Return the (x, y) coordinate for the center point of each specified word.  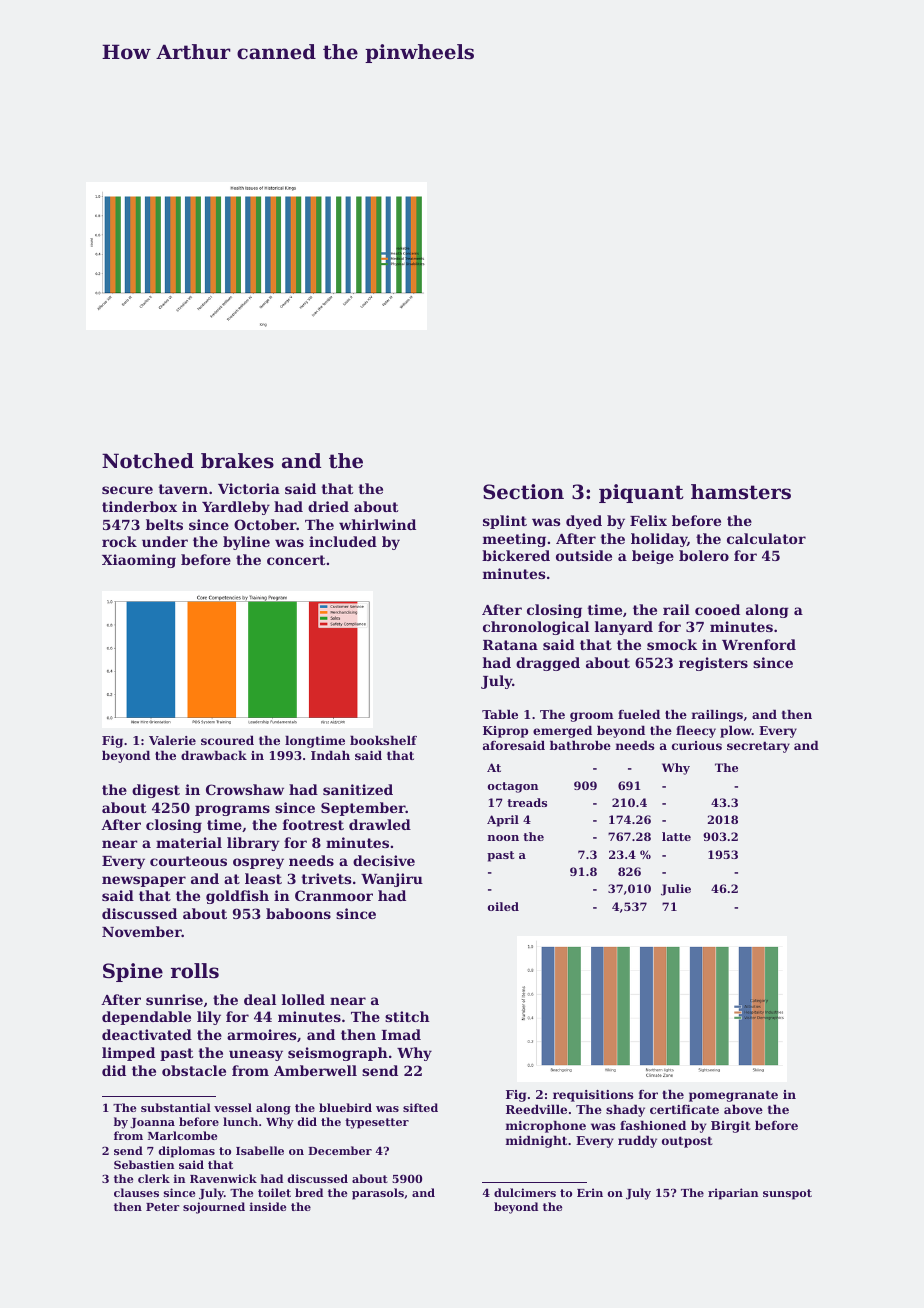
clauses (136, 1192)
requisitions (593, 1096)
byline (246, 543)
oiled (503, 906)
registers (713, 664)
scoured (227, 740)
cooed (717, 609)
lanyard (624, 628)
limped (128, 1054)
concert (296, 560)
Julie (676, 890)
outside (584, 555)
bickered (516, 555)
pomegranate (733, 1096)
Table (500, 714)
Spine (133, 972)
